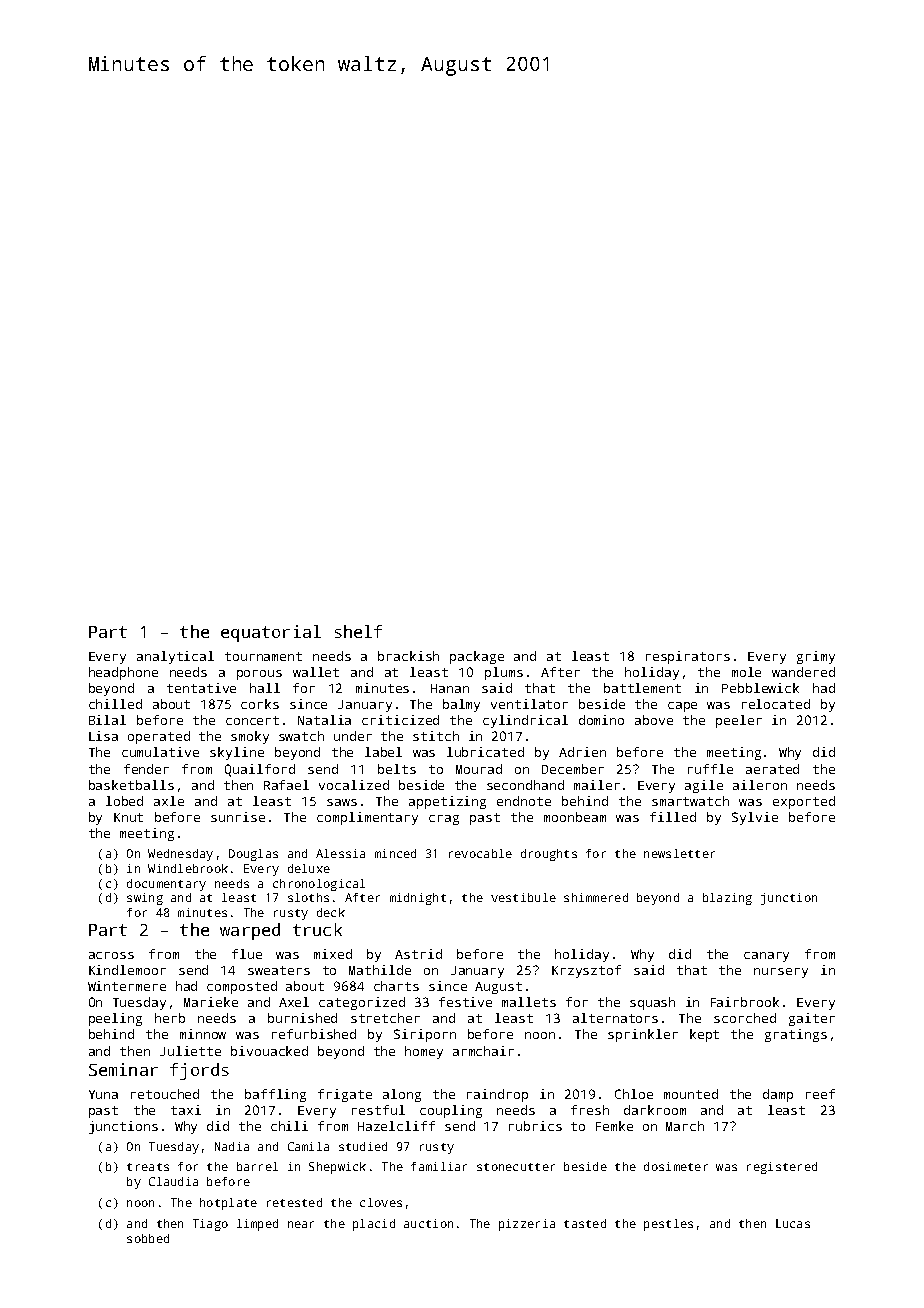 The height and width of the image is (1308, 924). Describe the element at coordinates (354, 785) in the image. I see `vocalized` at that location.
